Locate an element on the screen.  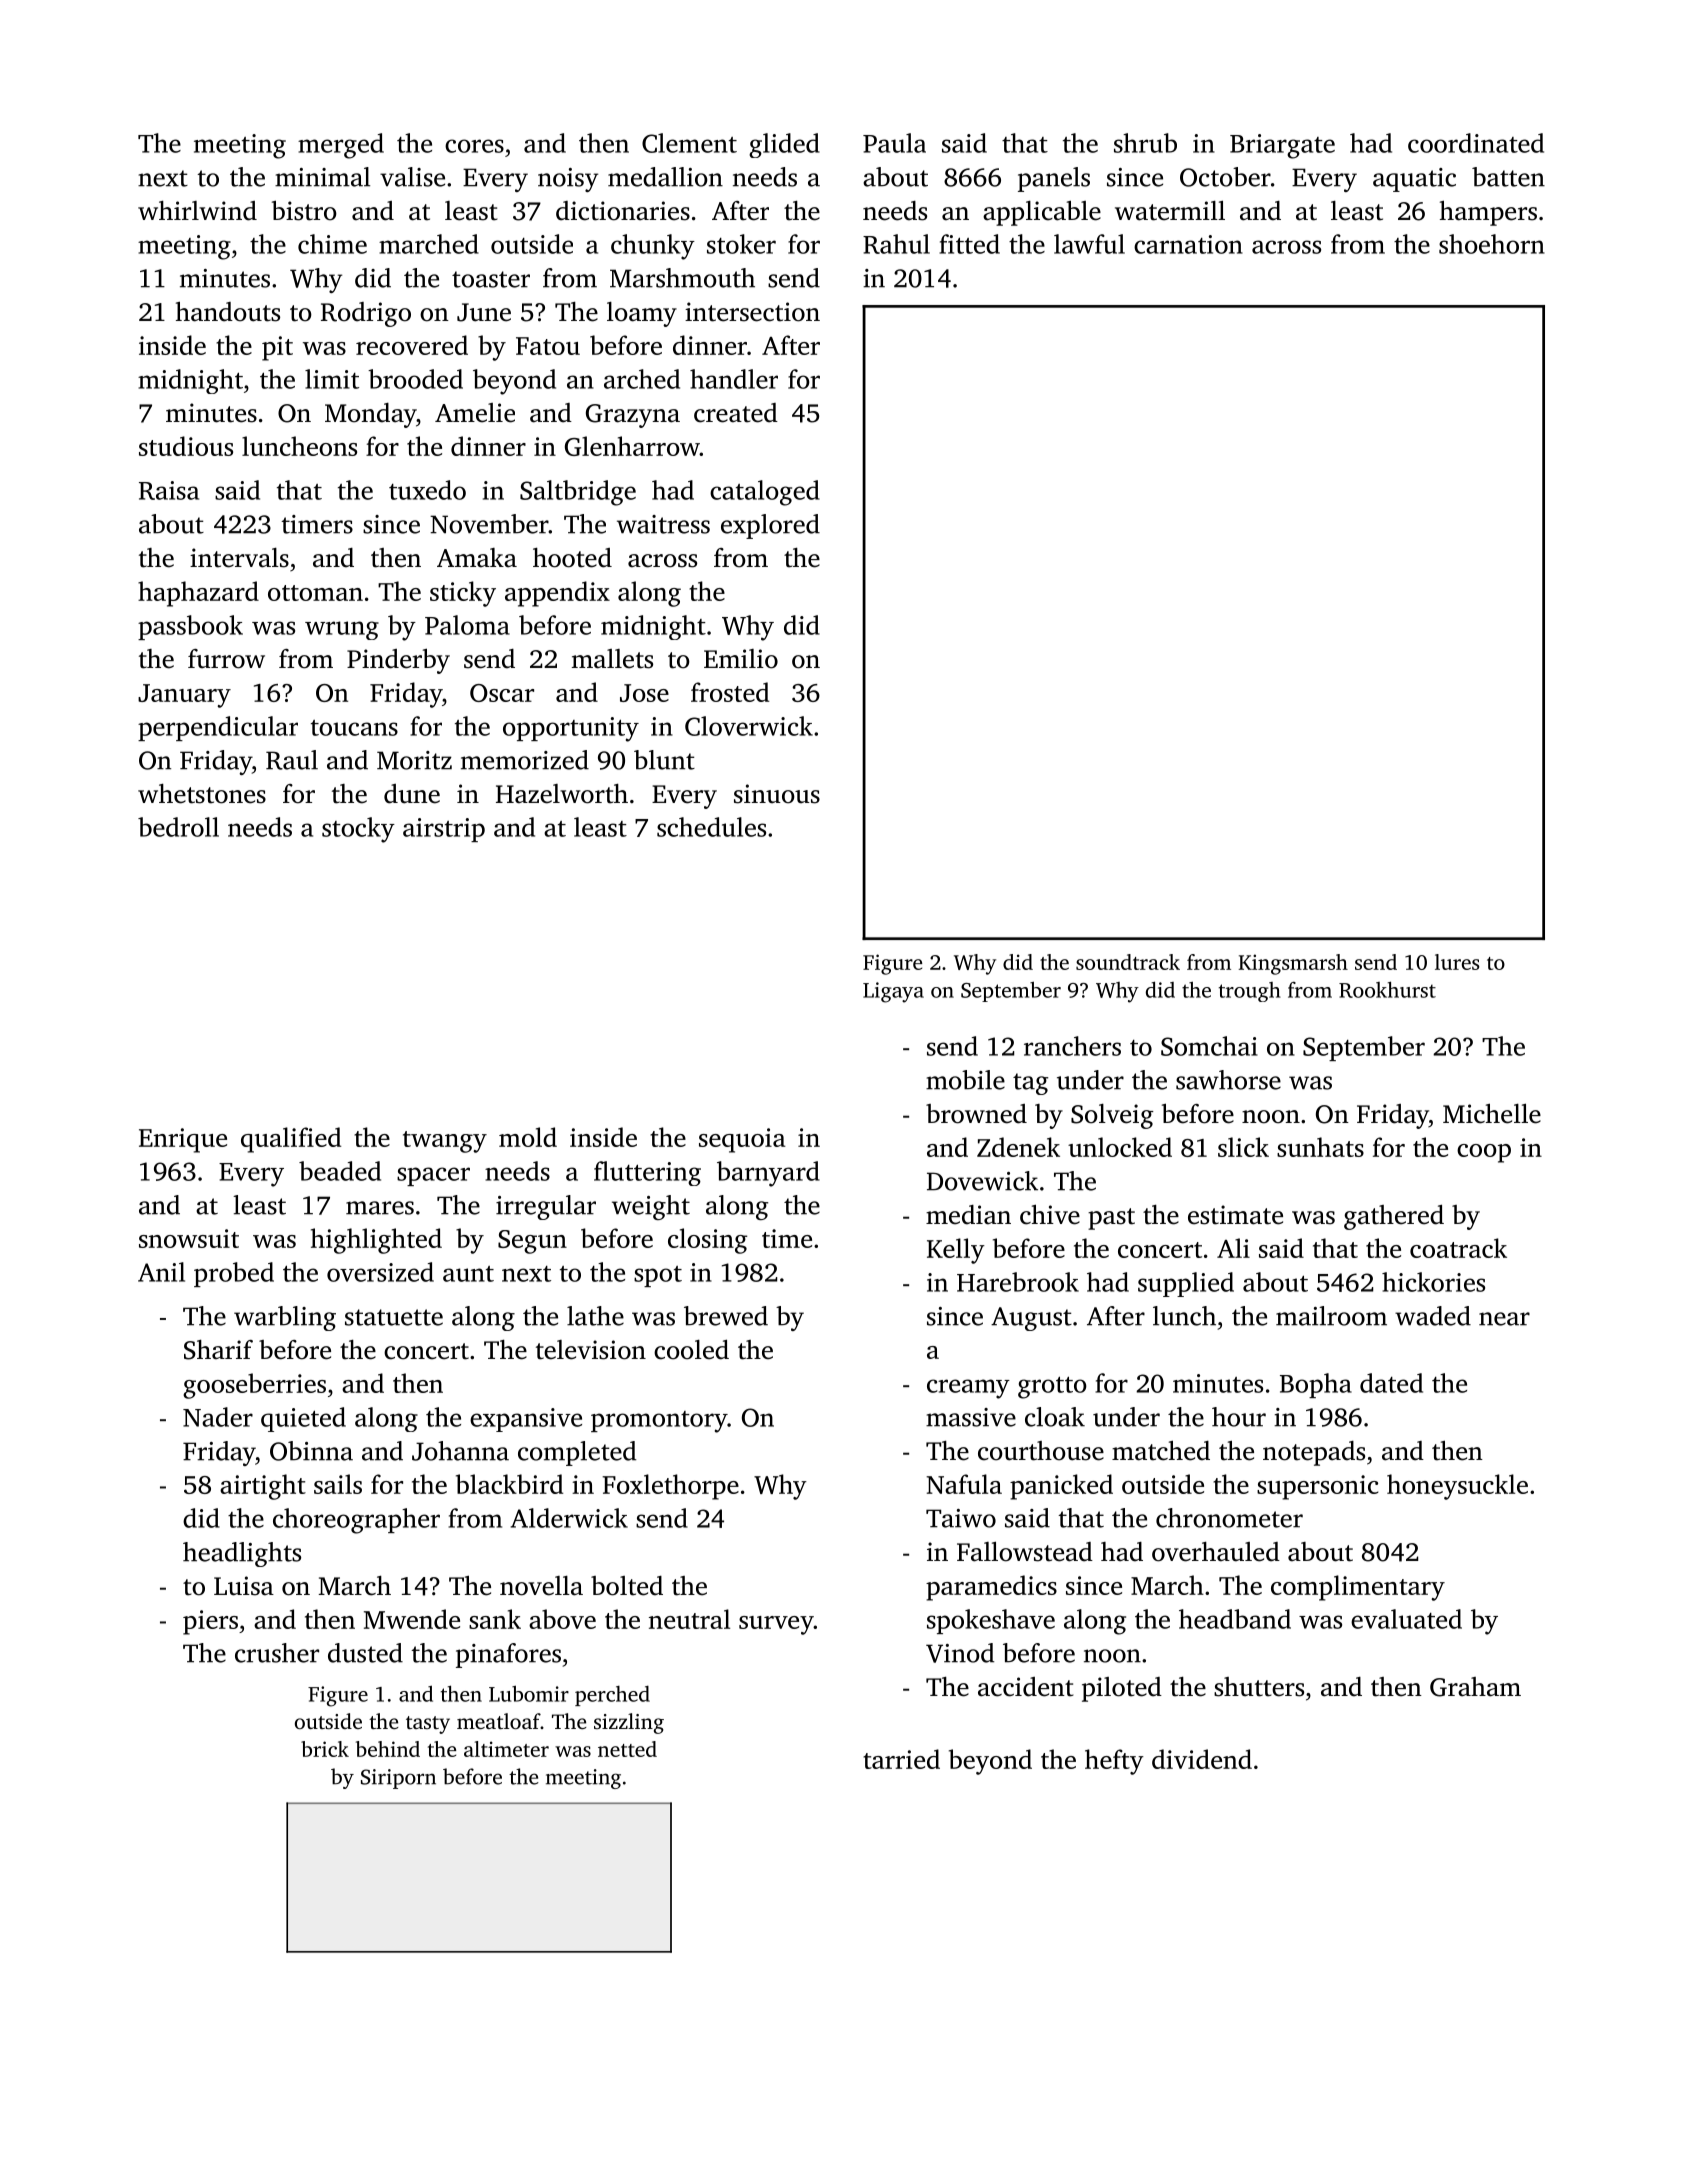
handouts is located at coordinates (228, 311).
